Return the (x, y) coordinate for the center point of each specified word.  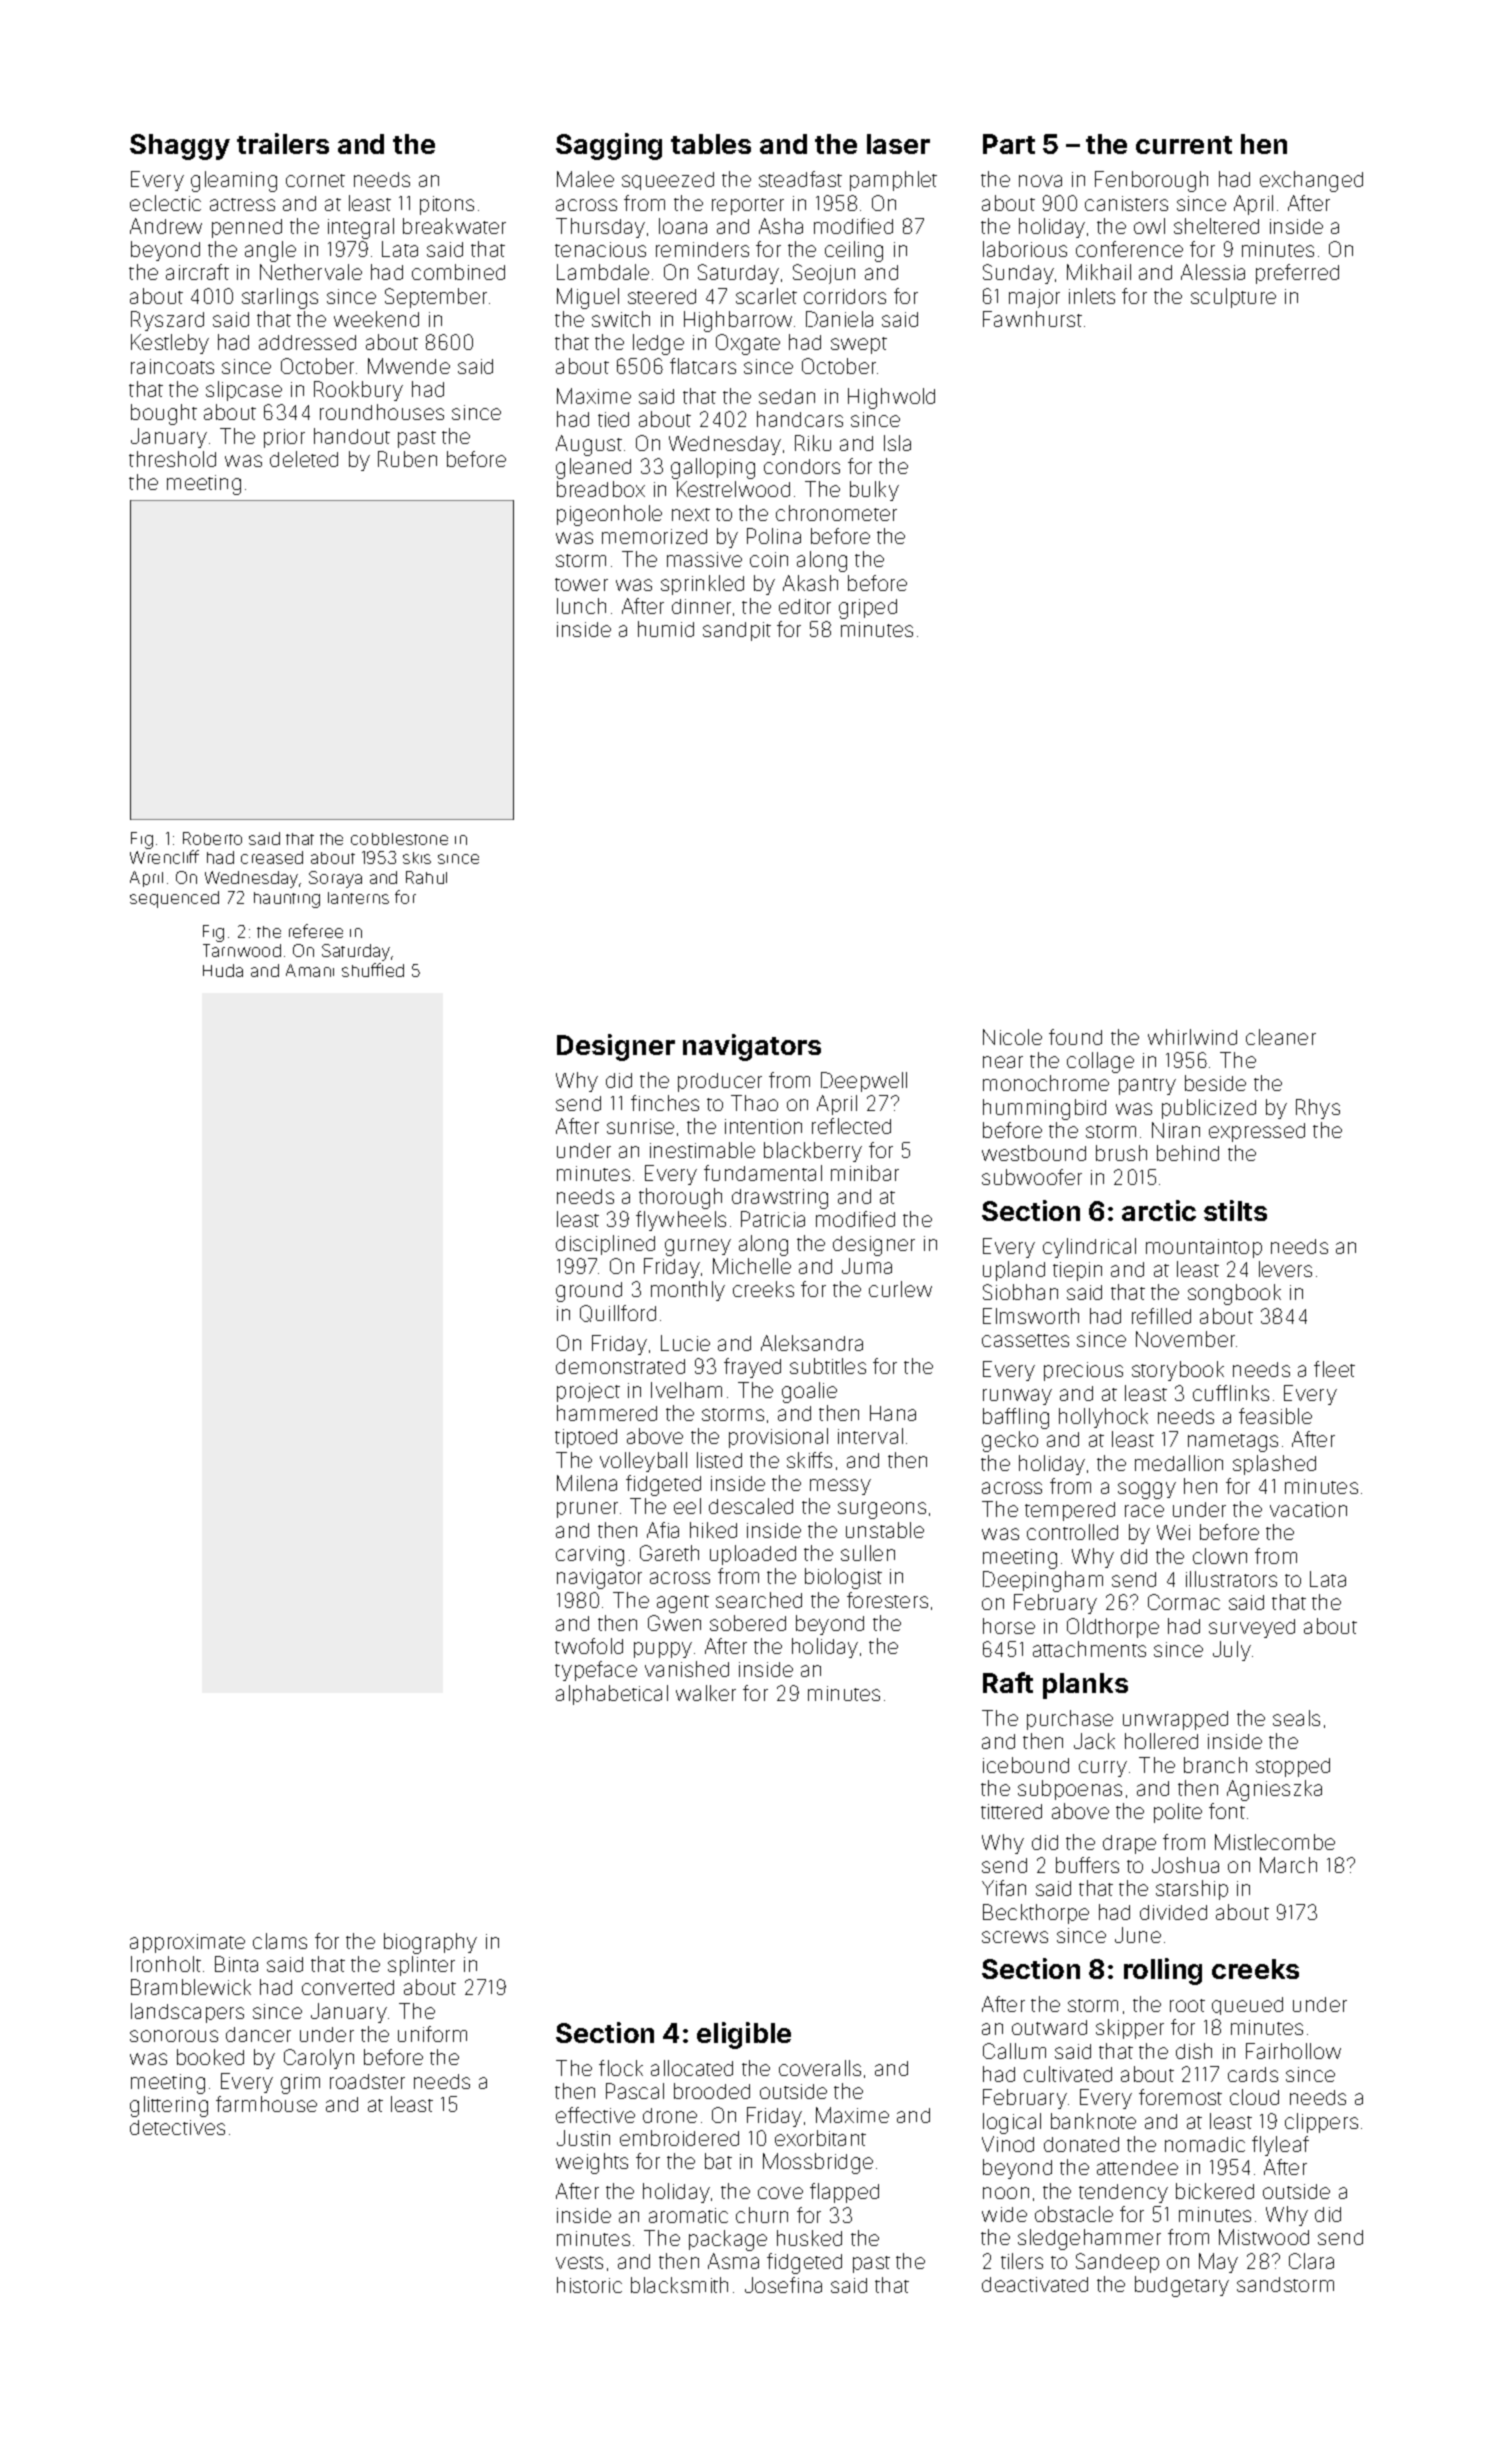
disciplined (605, 1245)
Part (1009, 144)
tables (711, 144)
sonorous (174, 2036)
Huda (223, 970)
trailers (283, 143)
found (1075, 1037)
